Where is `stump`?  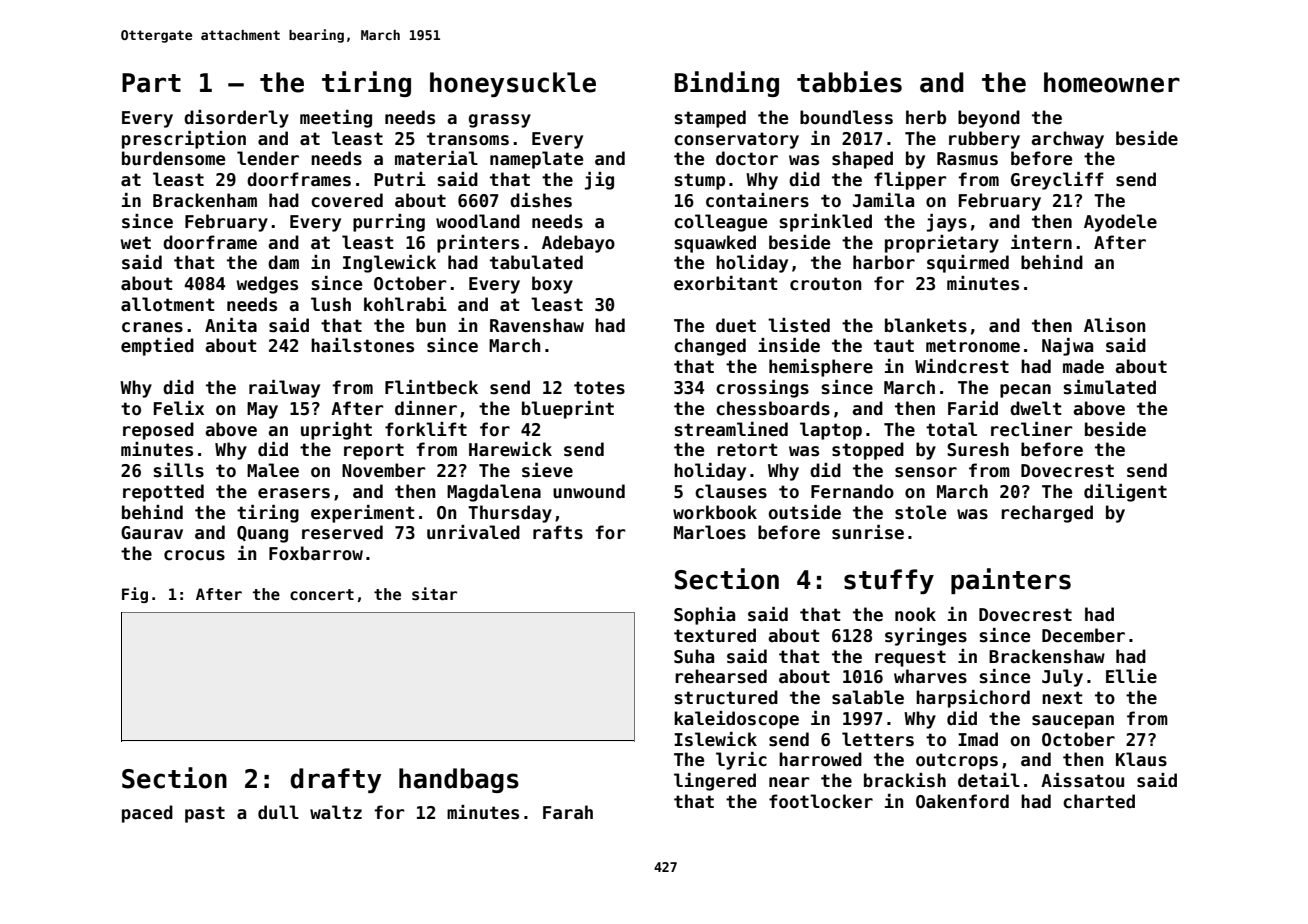 stump is located at coordinates (699, 181).
